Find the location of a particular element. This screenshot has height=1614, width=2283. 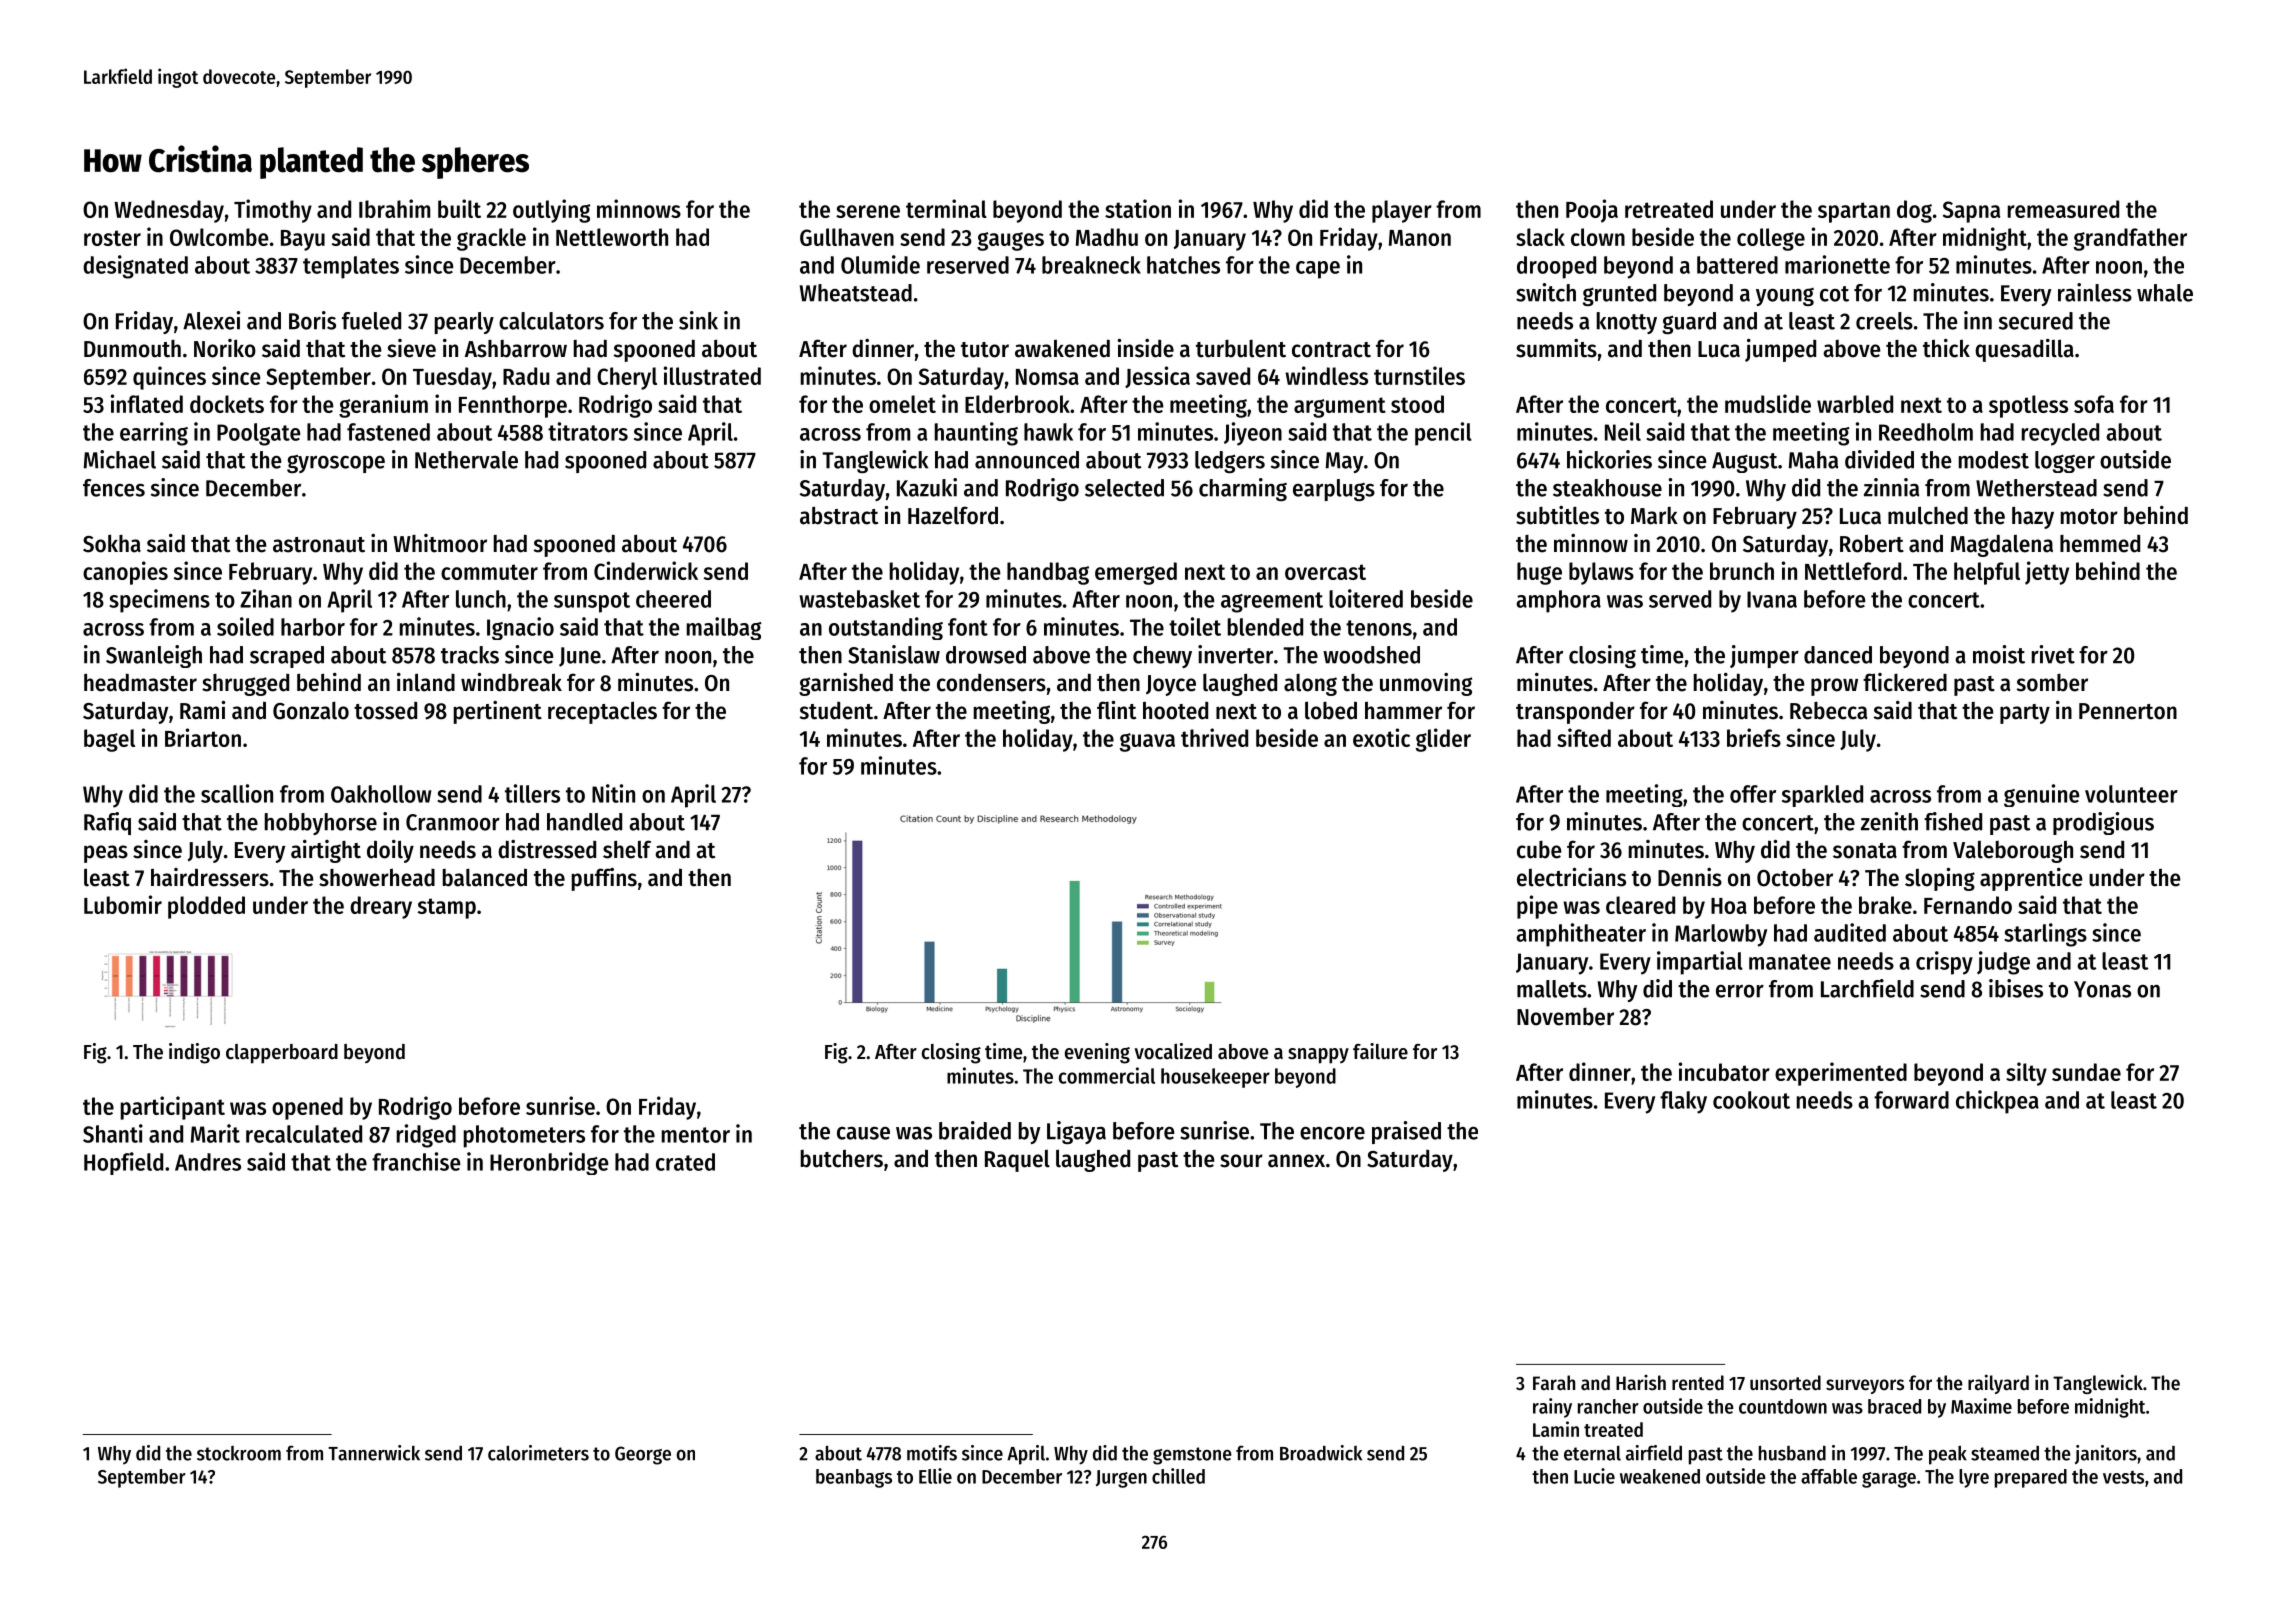

terminal is located at coordinates (946, 208).
